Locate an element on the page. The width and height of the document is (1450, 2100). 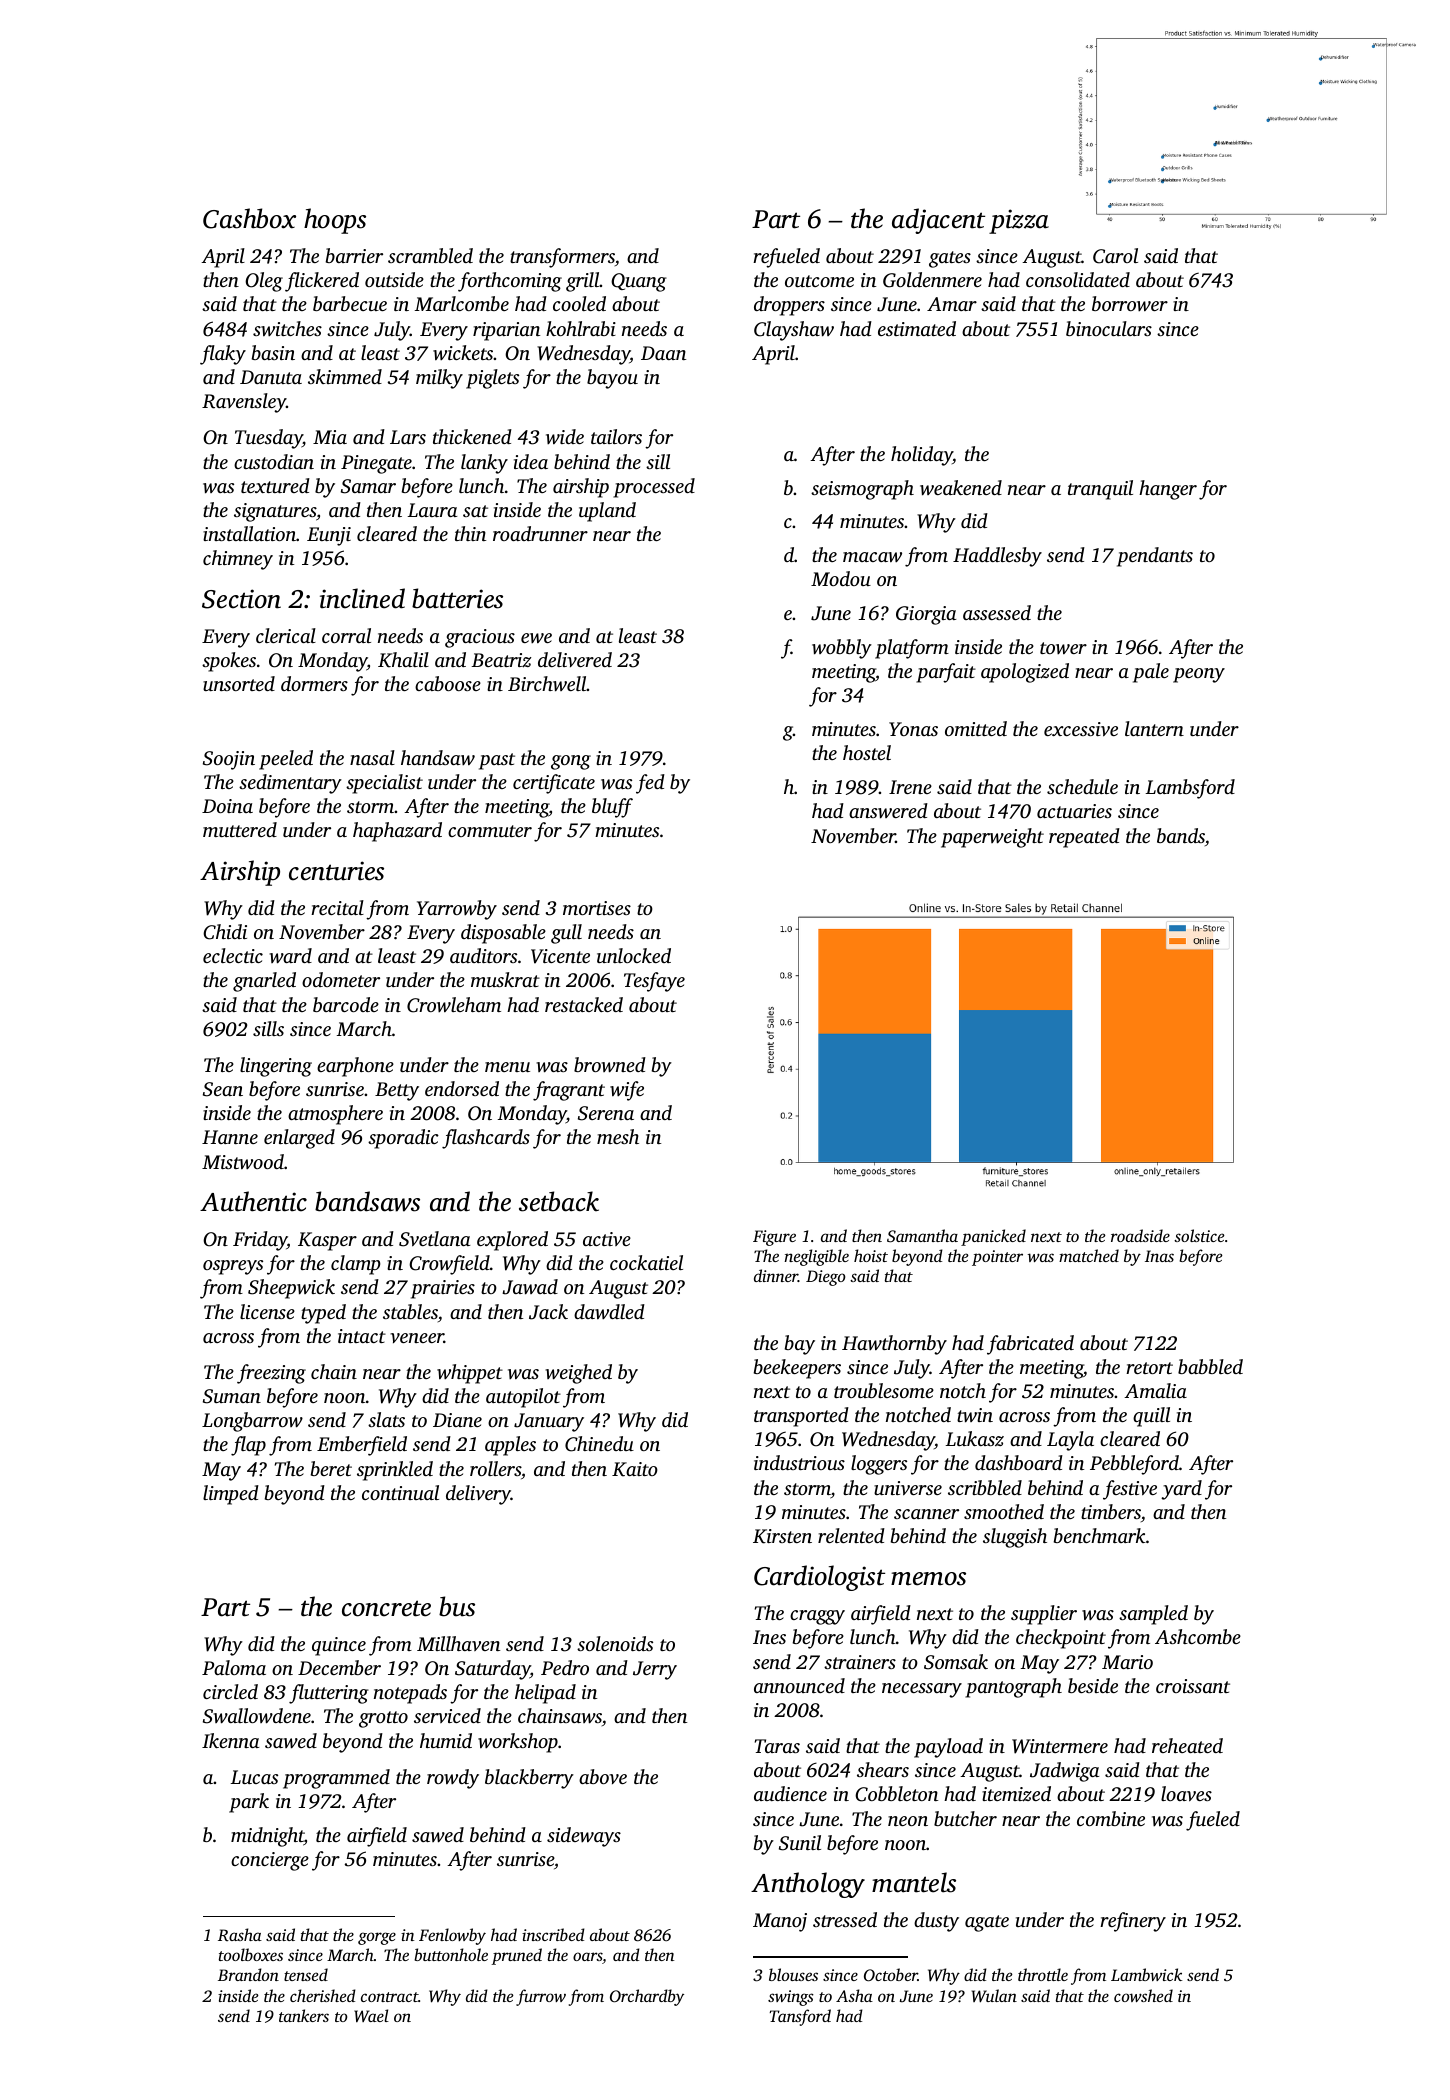
sporadic is located at coordinates (403, 1139).
